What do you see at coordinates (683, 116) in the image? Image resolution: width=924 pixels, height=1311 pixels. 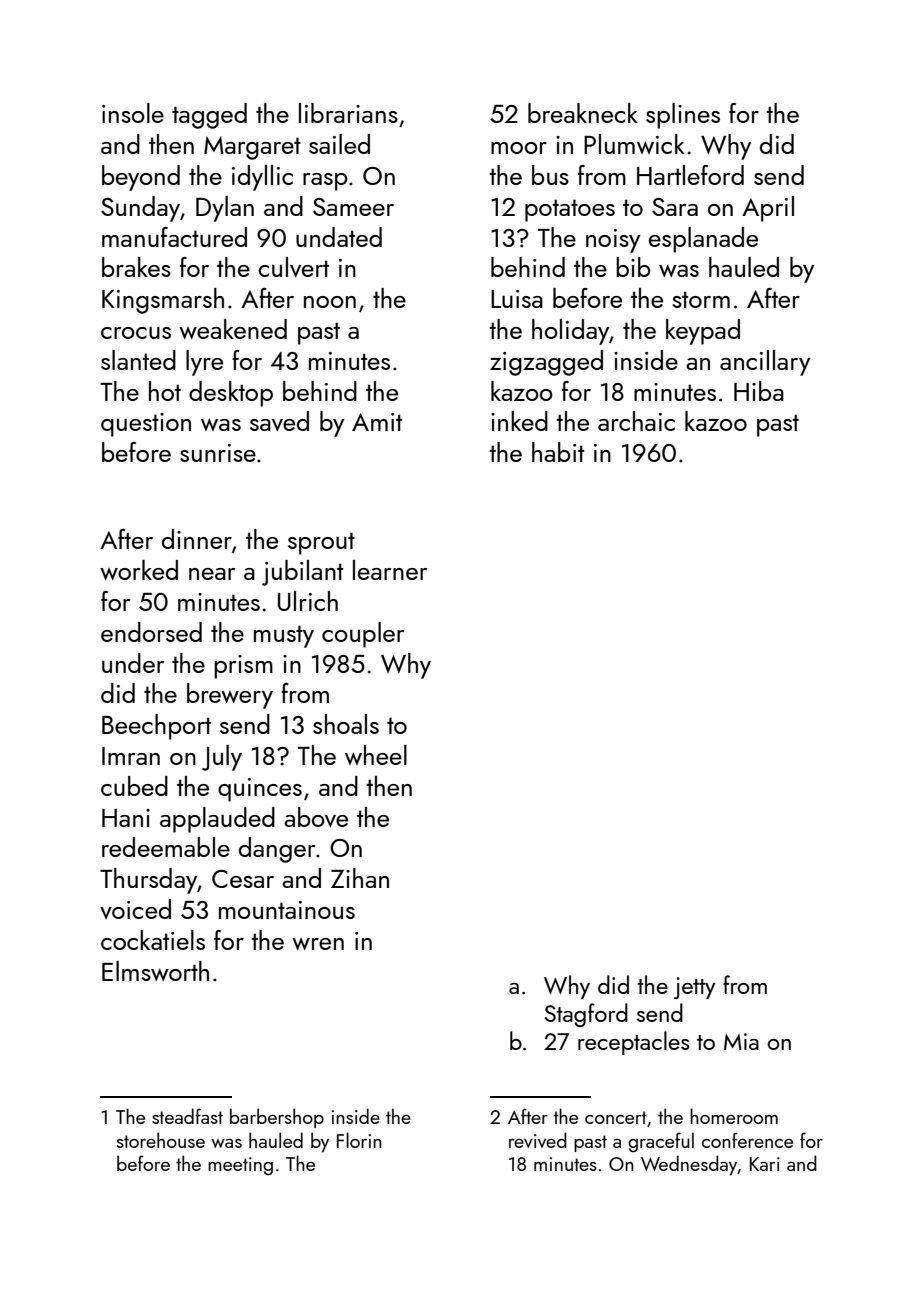 I see `splines` at bounding box center [683, 116].
